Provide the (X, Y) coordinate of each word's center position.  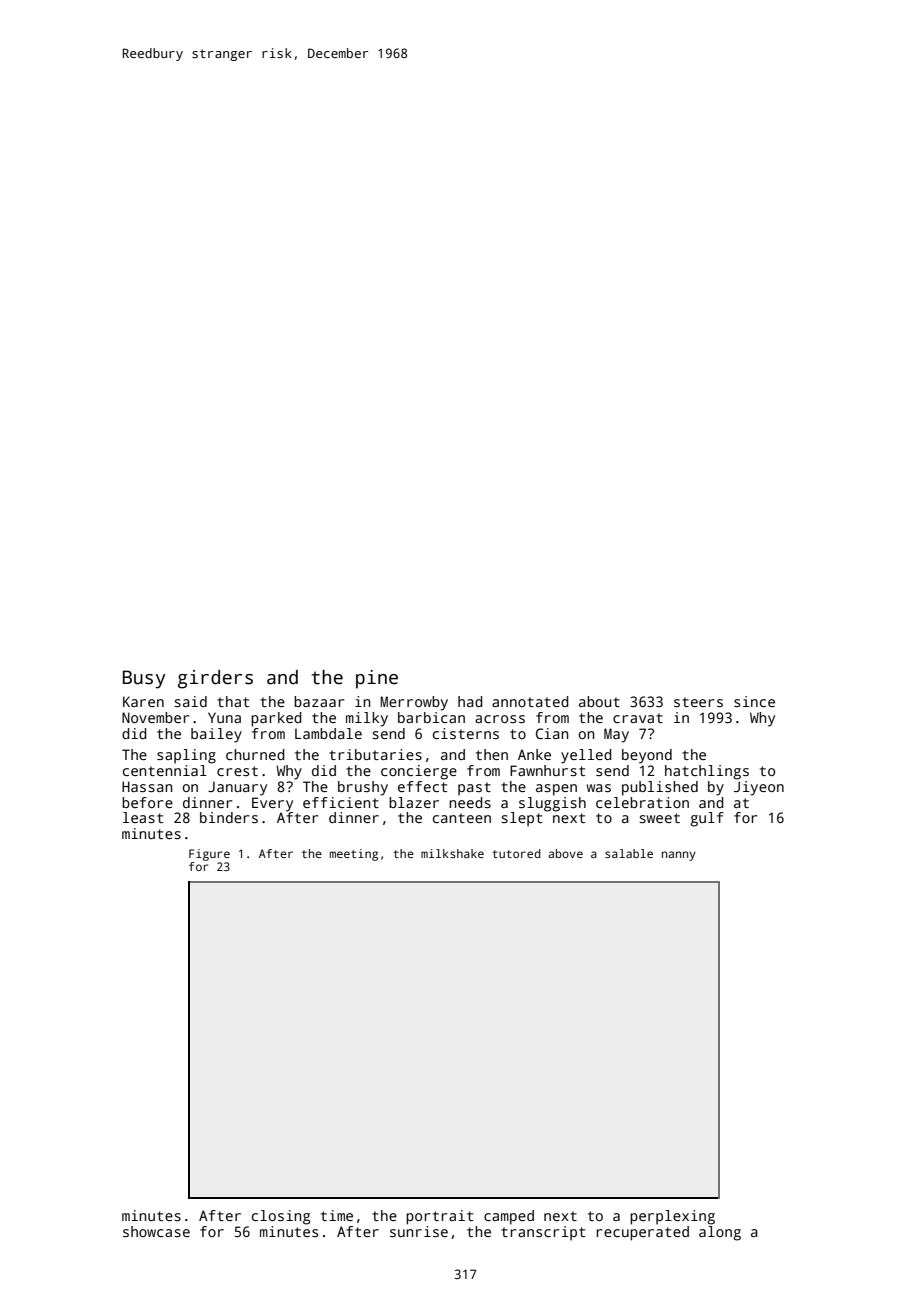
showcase (156, 1231)
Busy (144, 679)
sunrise (419, 1231)
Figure (209, 855)
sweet (659, 818)
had (470, 701)
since (754, 701)
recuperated (643, 1233)
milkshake (452, 853)
